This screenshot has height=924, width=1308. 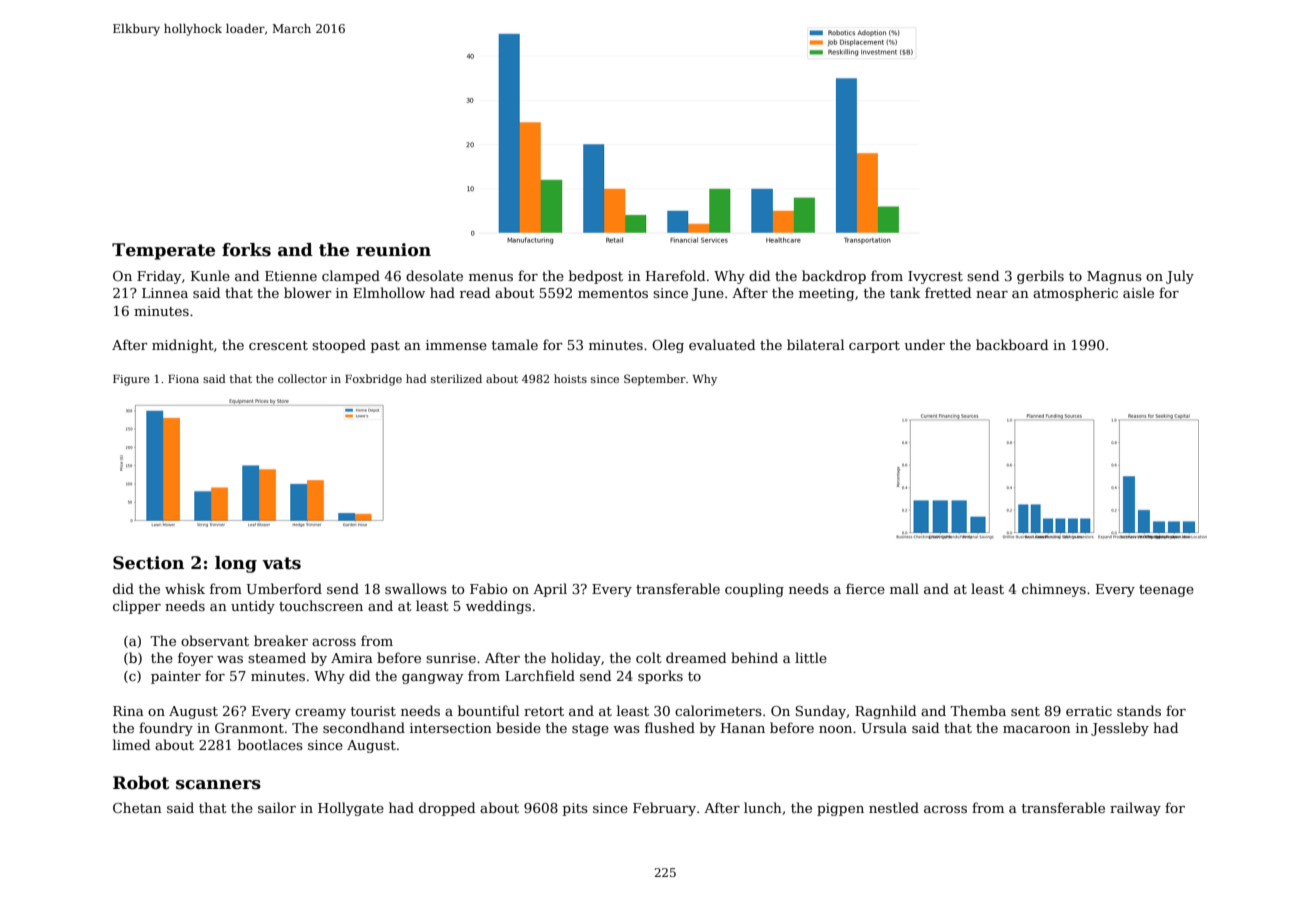 What do you see at coordinates (575, 809) in the screenshot?
I see `pits` at bounding box center [575, 809].
